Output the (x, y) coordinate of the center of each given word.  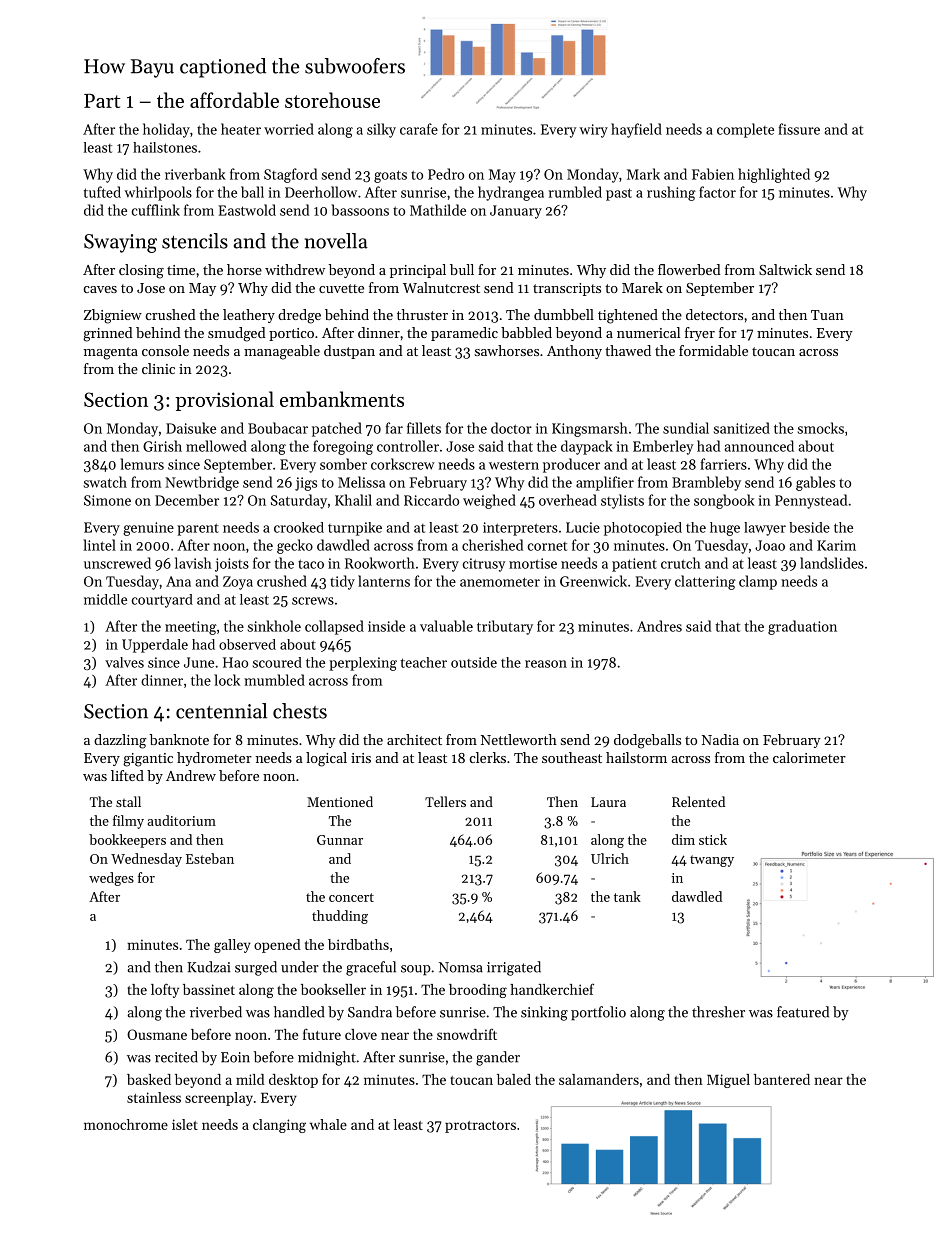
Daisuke (191, 428)
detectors (714, 314)
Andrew (191, 775)
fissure (799, 129)
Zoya (238, 583)
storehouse (332, 100)
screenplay (219, 1099)
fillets (424, 428)
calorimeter (809, 757)
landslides (832, 563)
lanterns (384, 581)
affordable (234, 100)
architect (414, 739)
